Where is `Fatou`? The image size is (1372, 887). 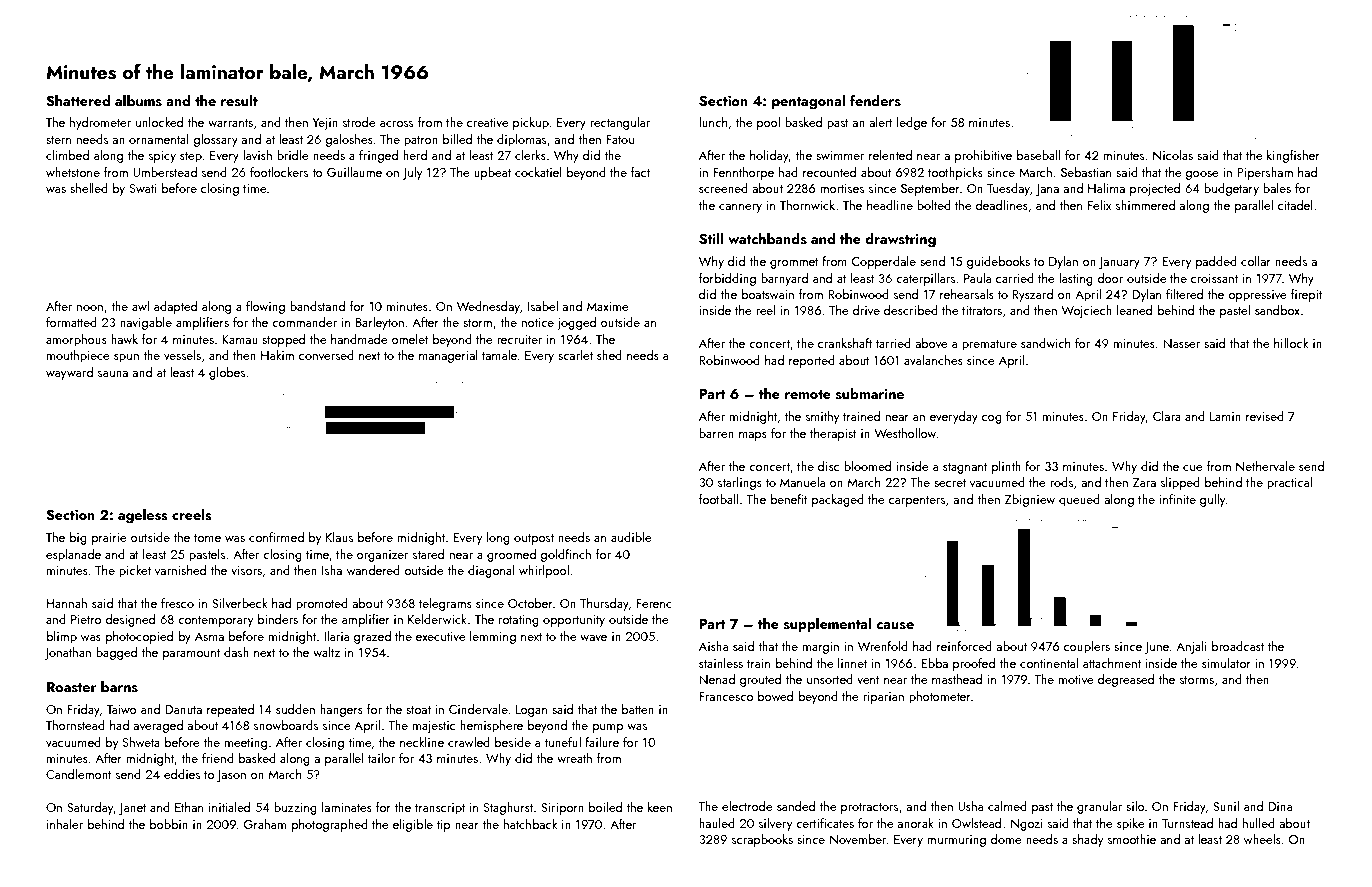
Fatou is located at coordinates (620, 139).
